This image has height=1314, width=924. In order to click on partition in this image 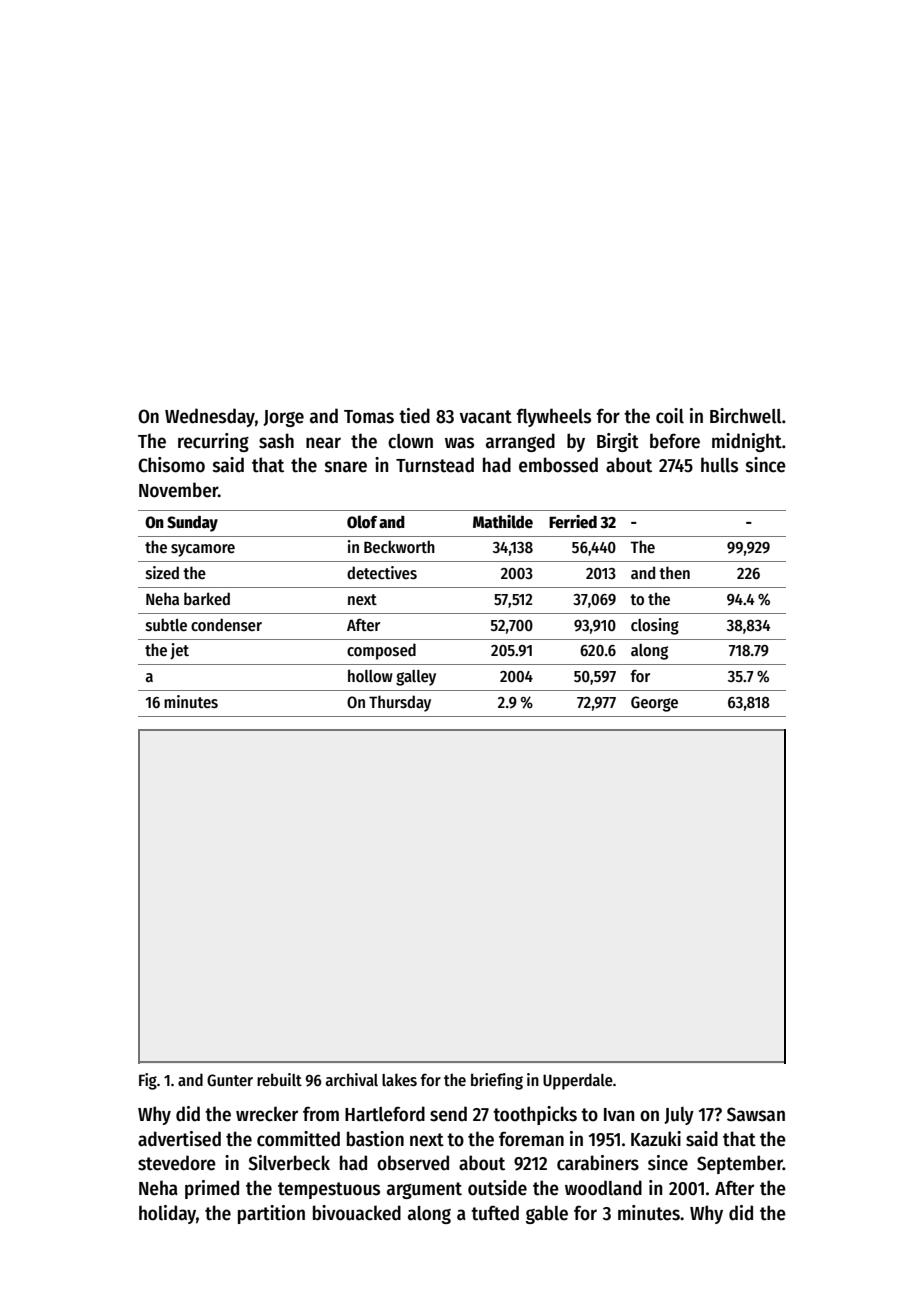, I will do `click(271, 1214)`.
